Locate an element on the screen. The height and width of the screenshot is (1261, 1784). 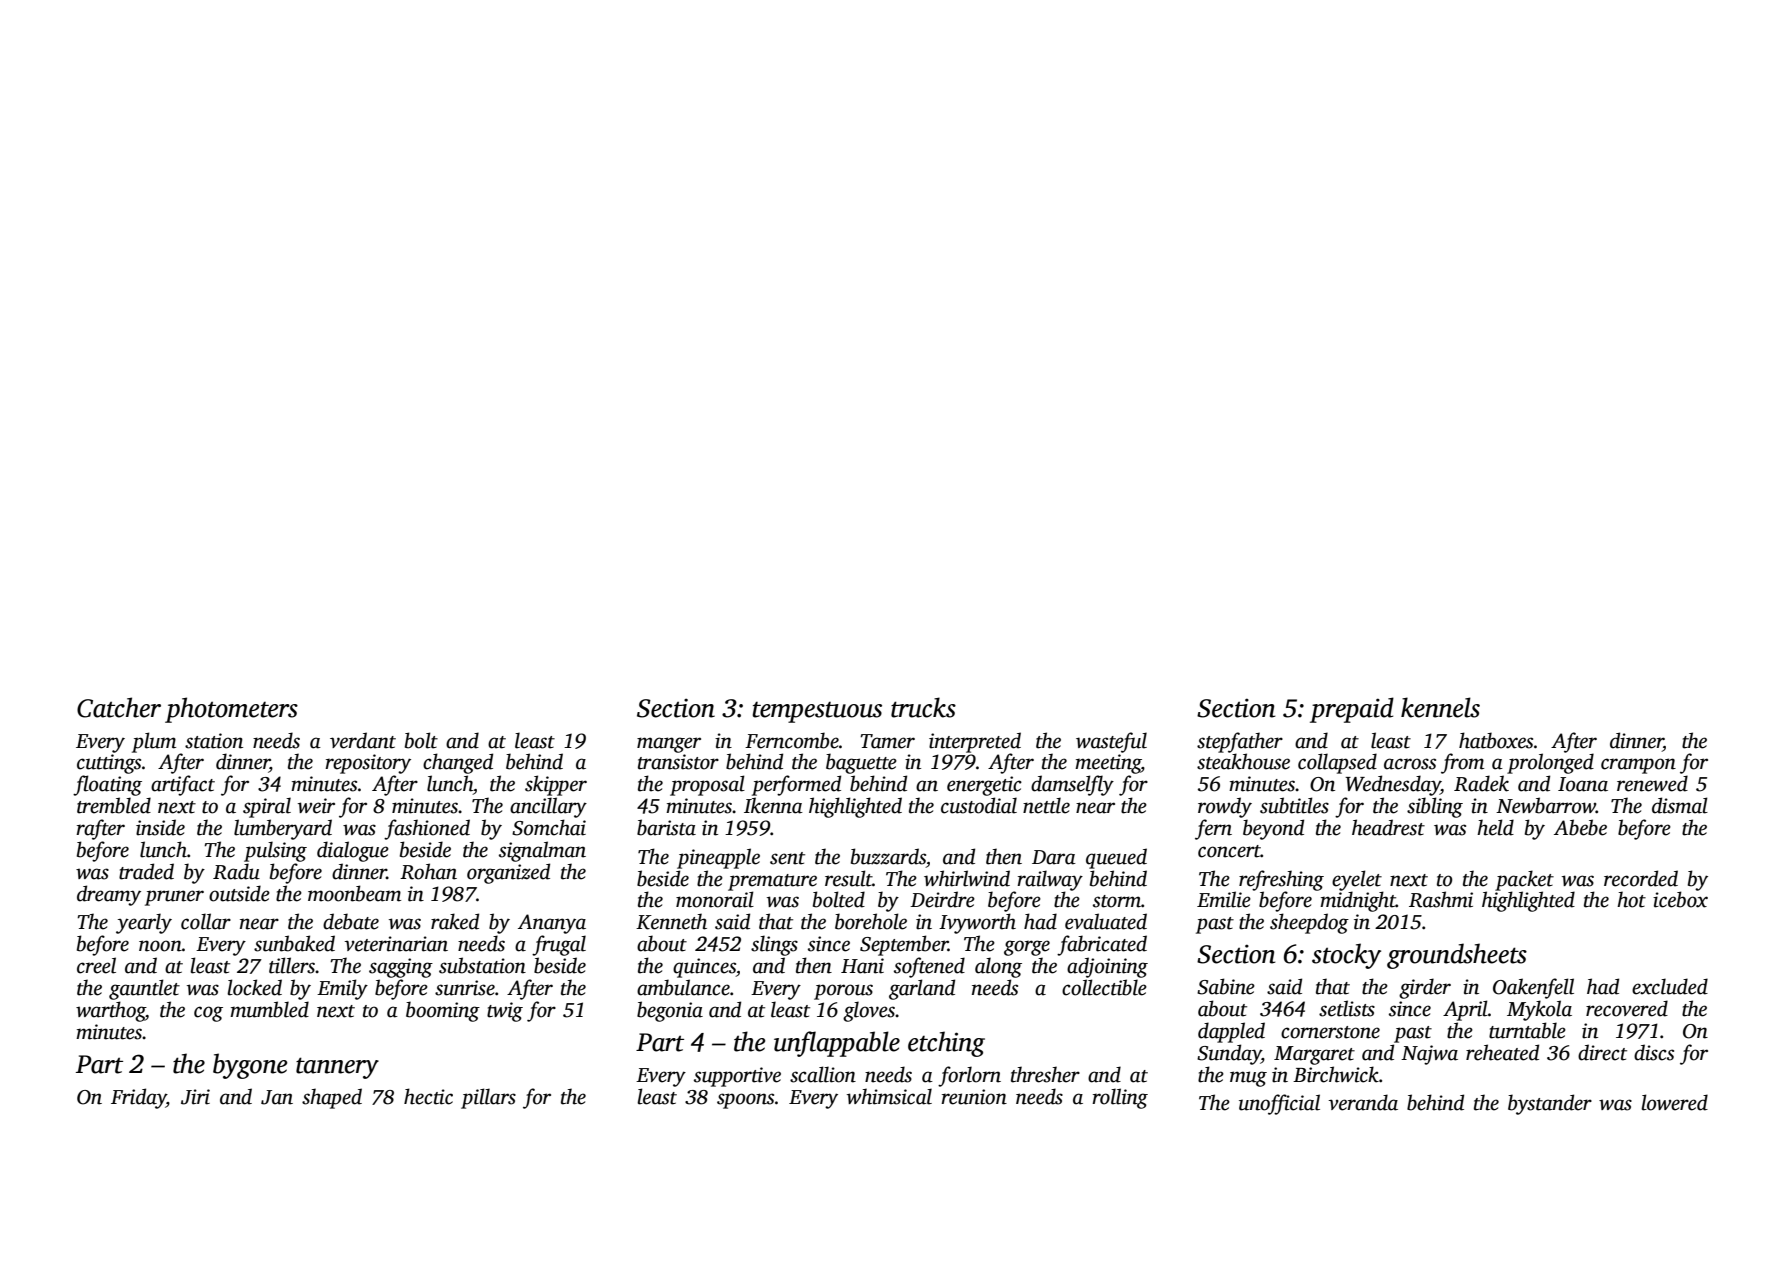
kennels is located at coordinates (1440, 707).
